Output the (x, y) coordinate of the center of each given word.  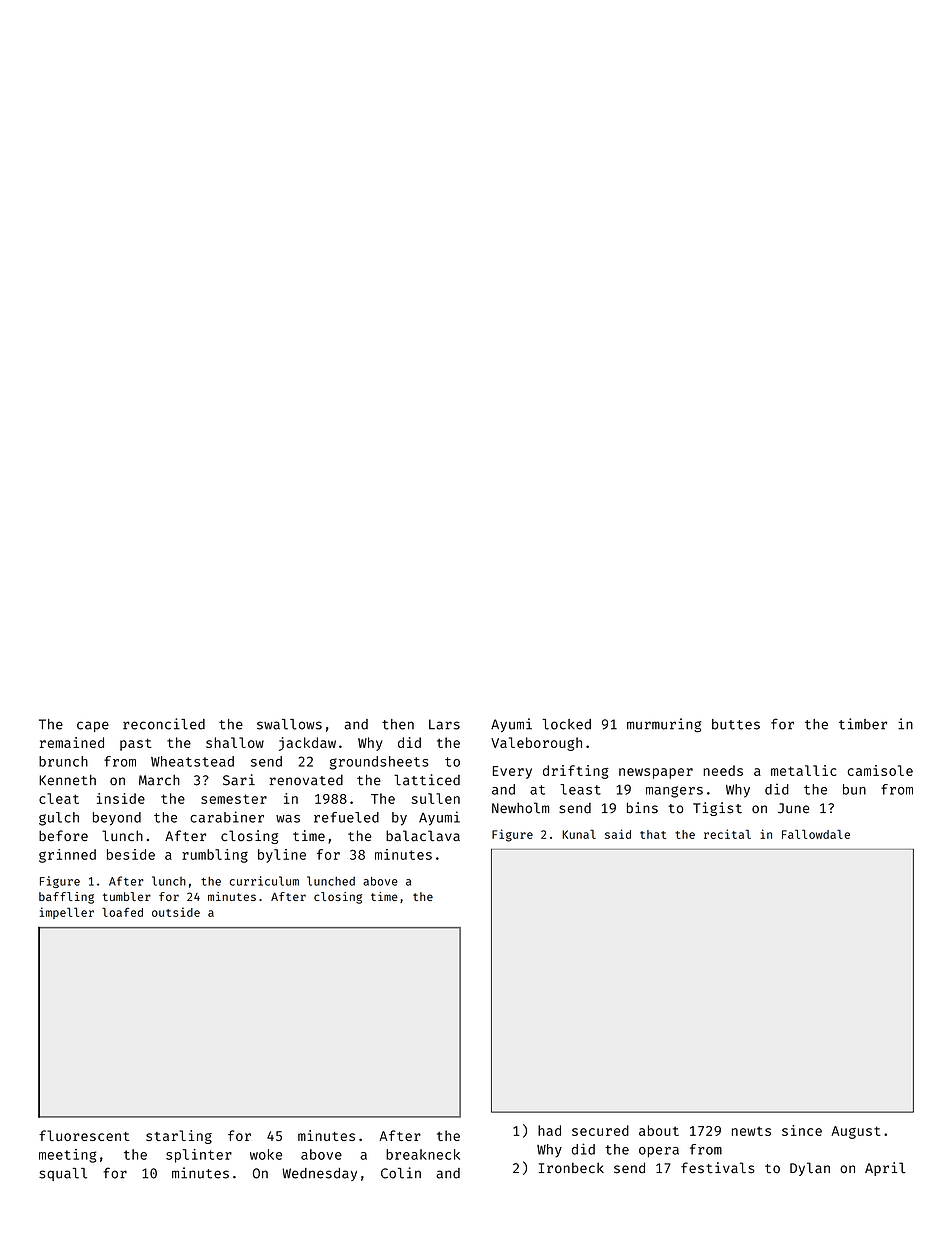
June (793, 808)
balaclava (423, 836)
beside (131, 854)
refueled (346, 817)
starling (179, 1137)
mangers (674, 792)
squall (63, 1174)
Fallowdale (816, 834)
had (549, 1130)
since (802, 1130)
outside (176, 912)
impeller (67, 913)
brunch (63, 761)
